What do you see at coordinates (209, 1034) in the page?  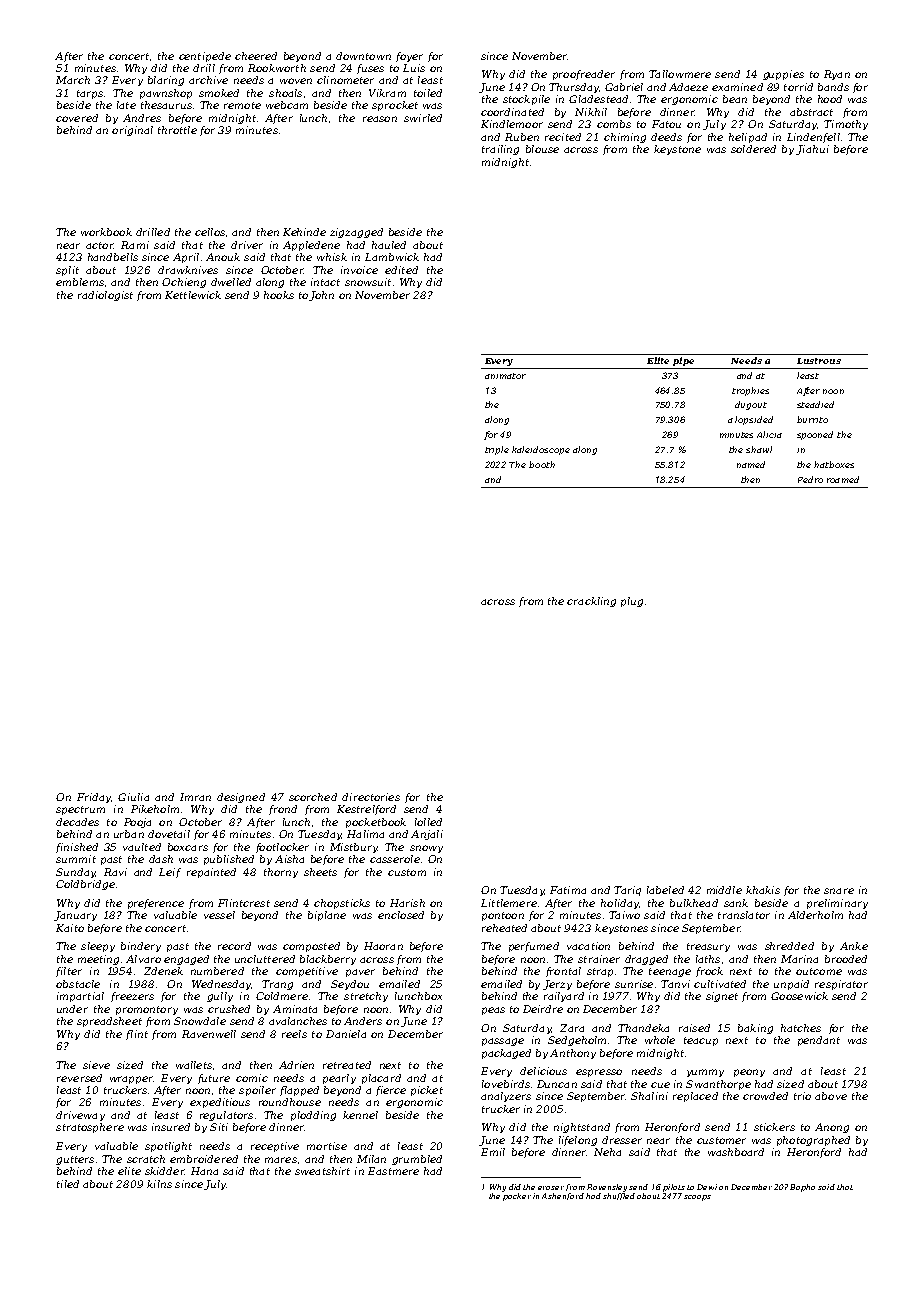 I see `Ravenwell` at bounding box center [209, 1034].
